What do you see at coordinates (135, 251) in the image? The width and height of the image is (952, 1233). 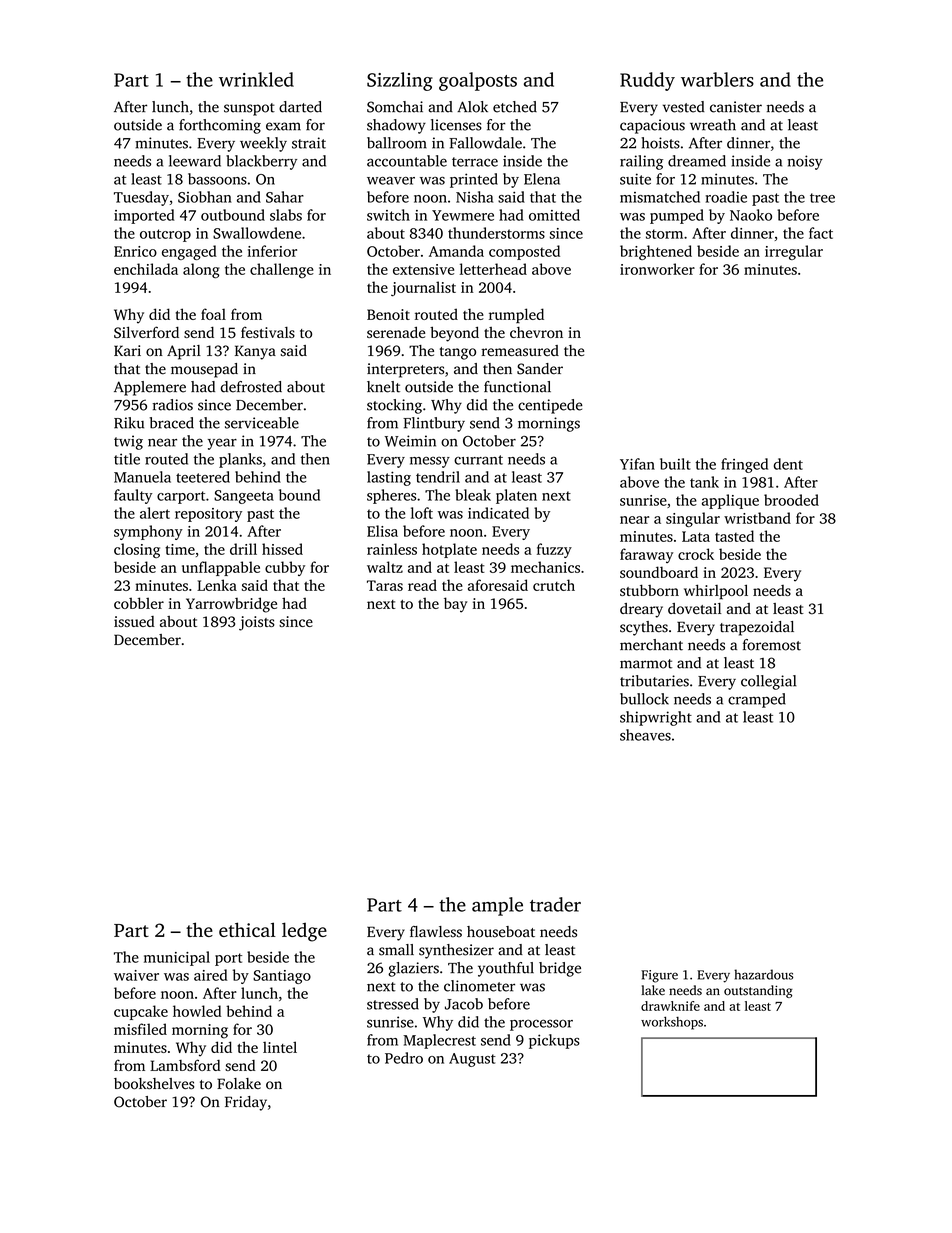 I see `Enrico` at bounding box center [135, 251].
